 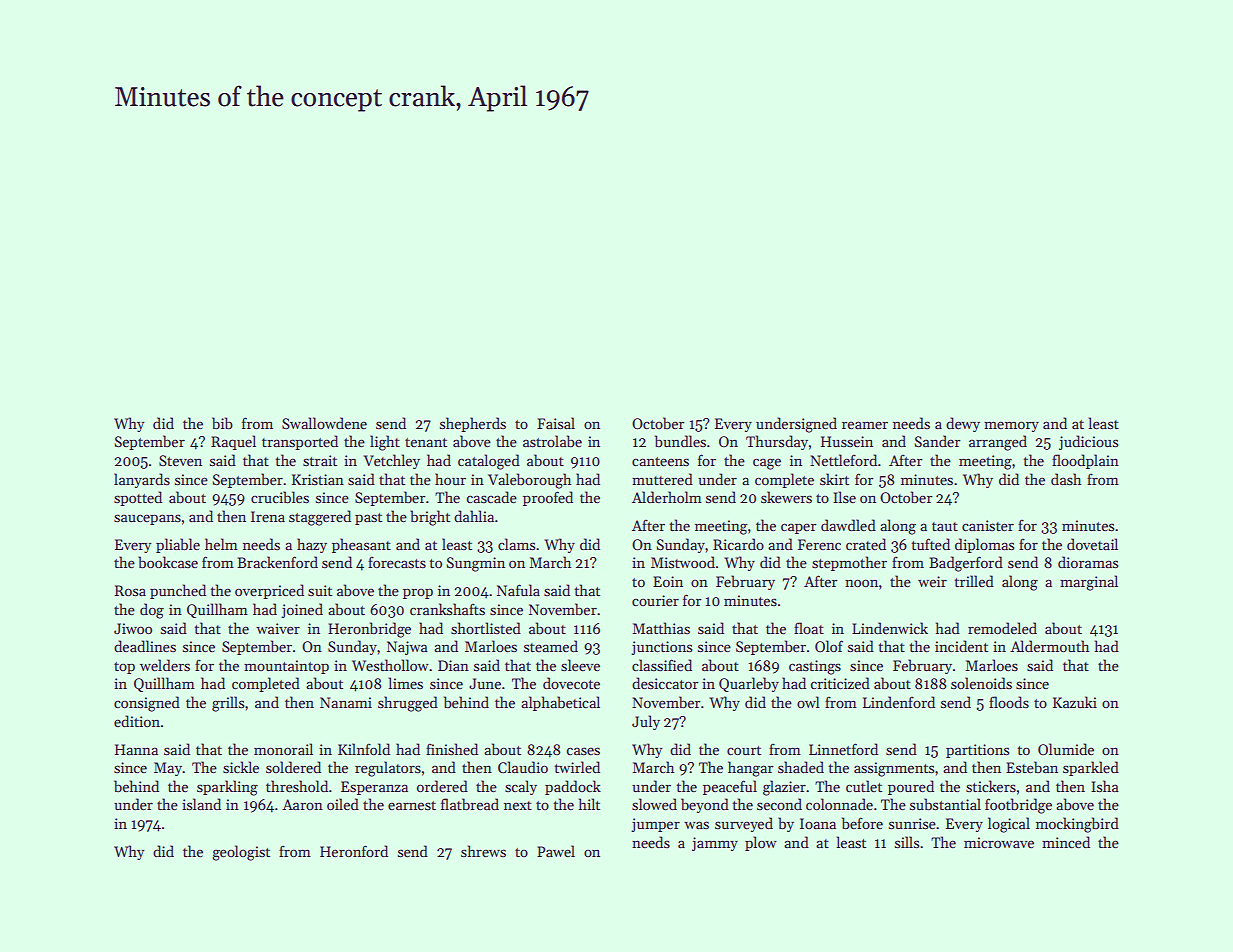 What do you see at coordinates (744, 750) in the screenshot?
I see `court` at bounding box center [744, 750].
